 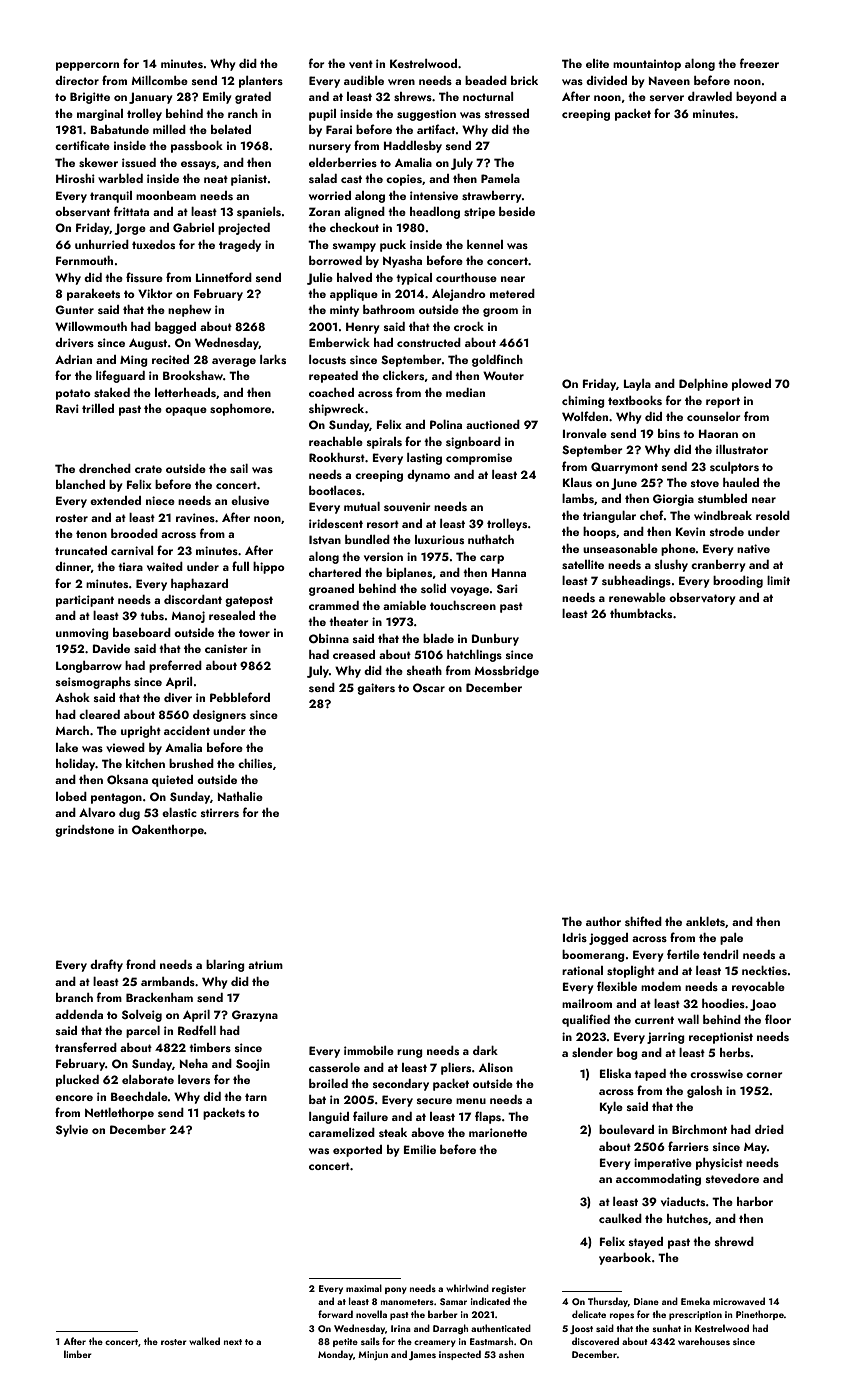 I want to click on Layla, so click(x=637, y=385).
